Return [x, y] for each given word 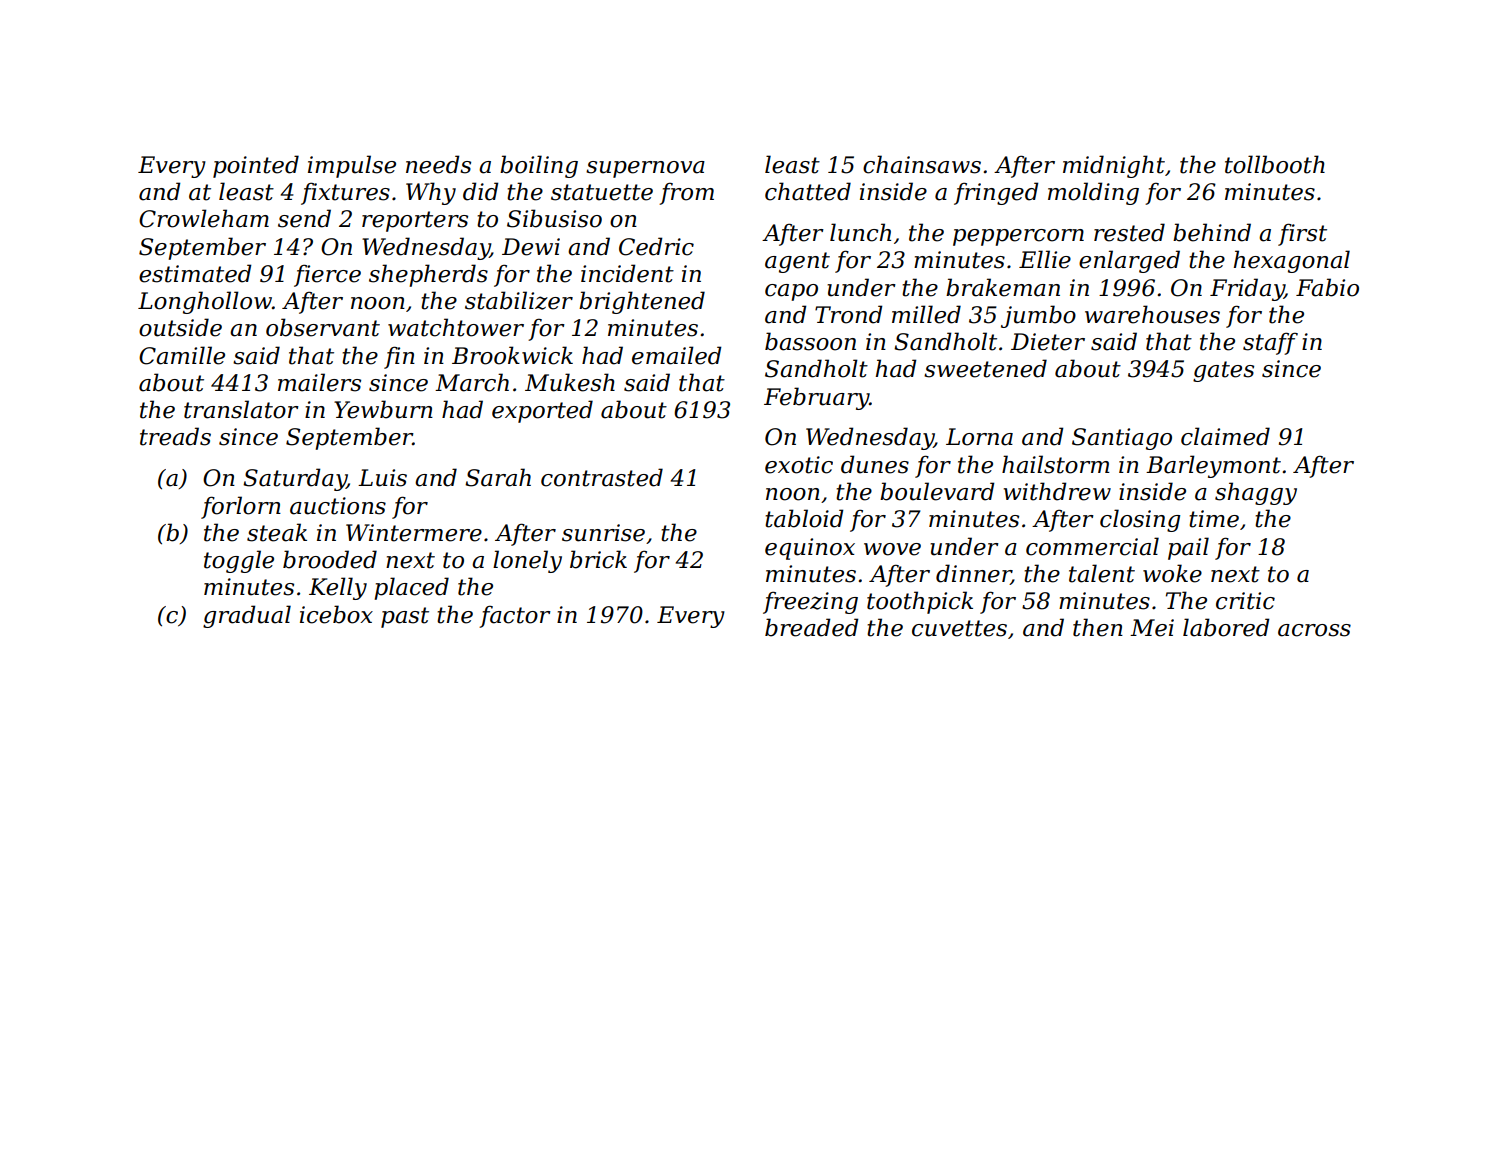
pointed [256, 166]
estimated [195, 273]
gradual [247, 616]
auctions [338, 506]
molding [1093, 193]
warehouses [1152, 314]
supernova [645, 169]
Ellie [1045, 259]
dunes [875, 464]
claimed [1225, 436]
